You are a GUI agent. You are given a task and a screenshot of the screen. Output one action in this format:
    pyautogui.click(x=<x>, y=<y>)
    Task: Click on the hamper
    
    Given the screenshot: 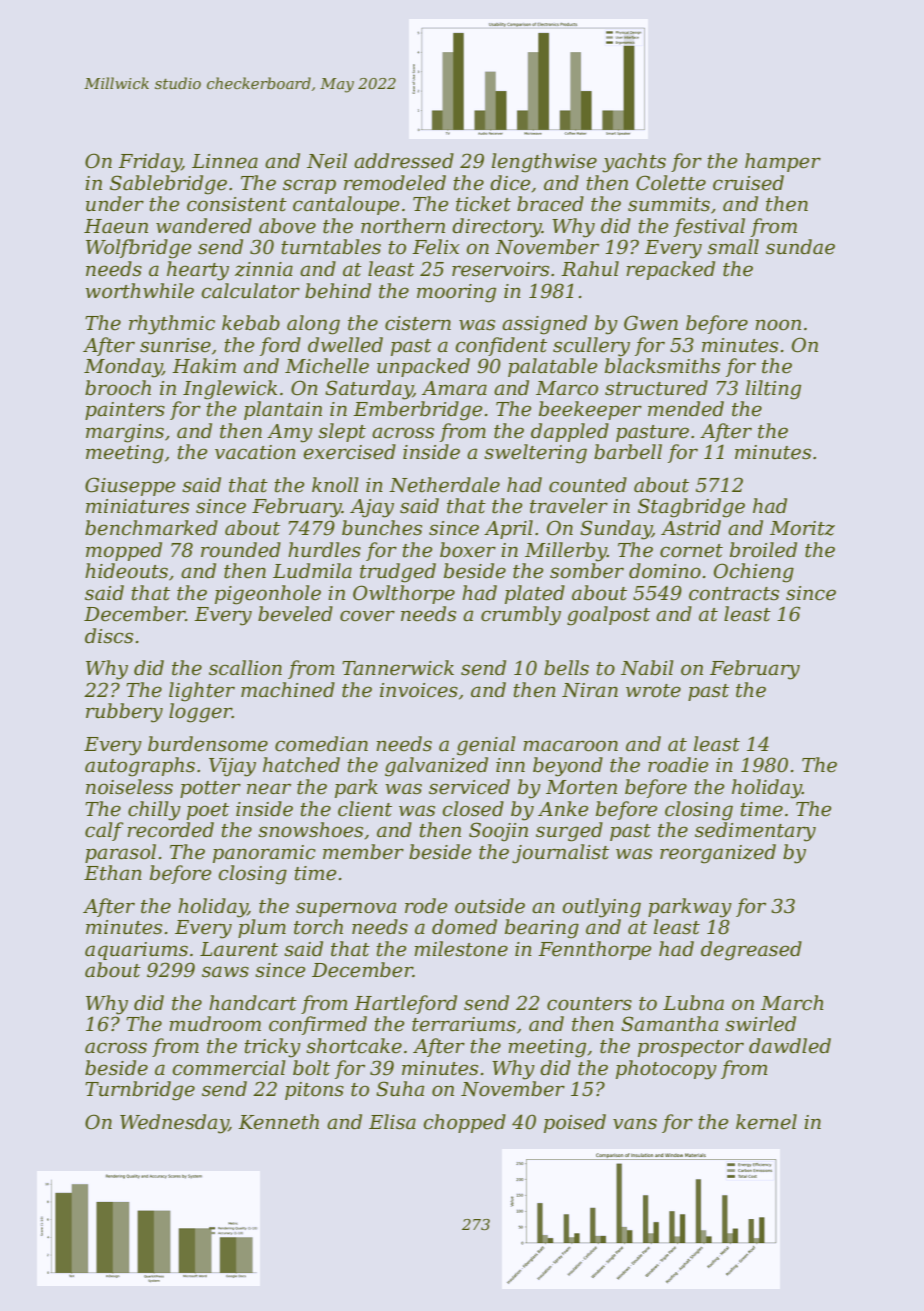 What is the action you would take?
    pyautogui.click(x=783, y=162)
